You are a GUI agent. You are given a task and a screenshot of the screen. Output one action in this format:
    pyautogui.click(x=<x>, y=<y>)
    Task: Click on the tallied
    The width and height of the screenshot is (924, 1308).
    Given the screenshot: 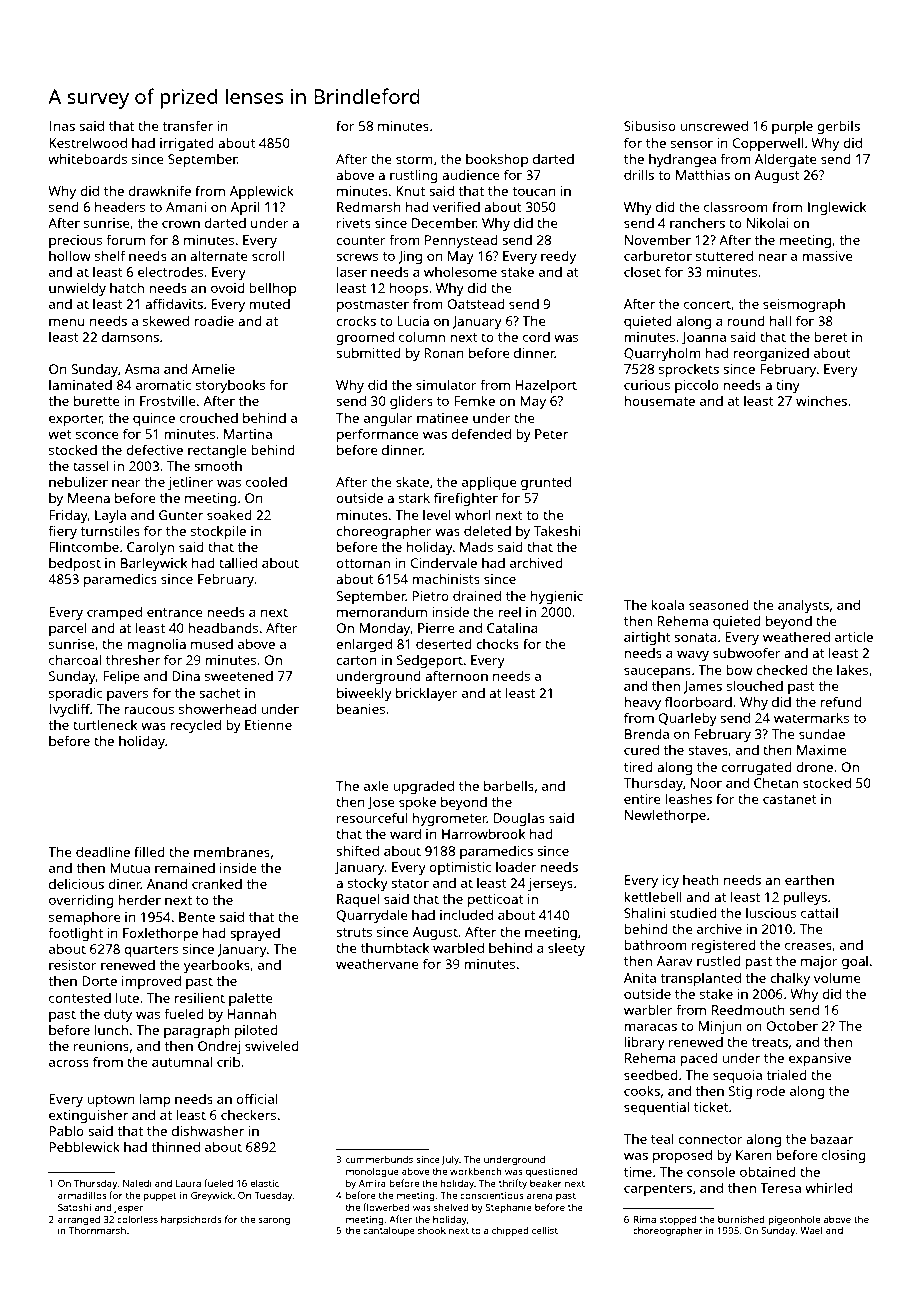 What is the action you would take?
    pyautogui.click(x=238, y=562)
